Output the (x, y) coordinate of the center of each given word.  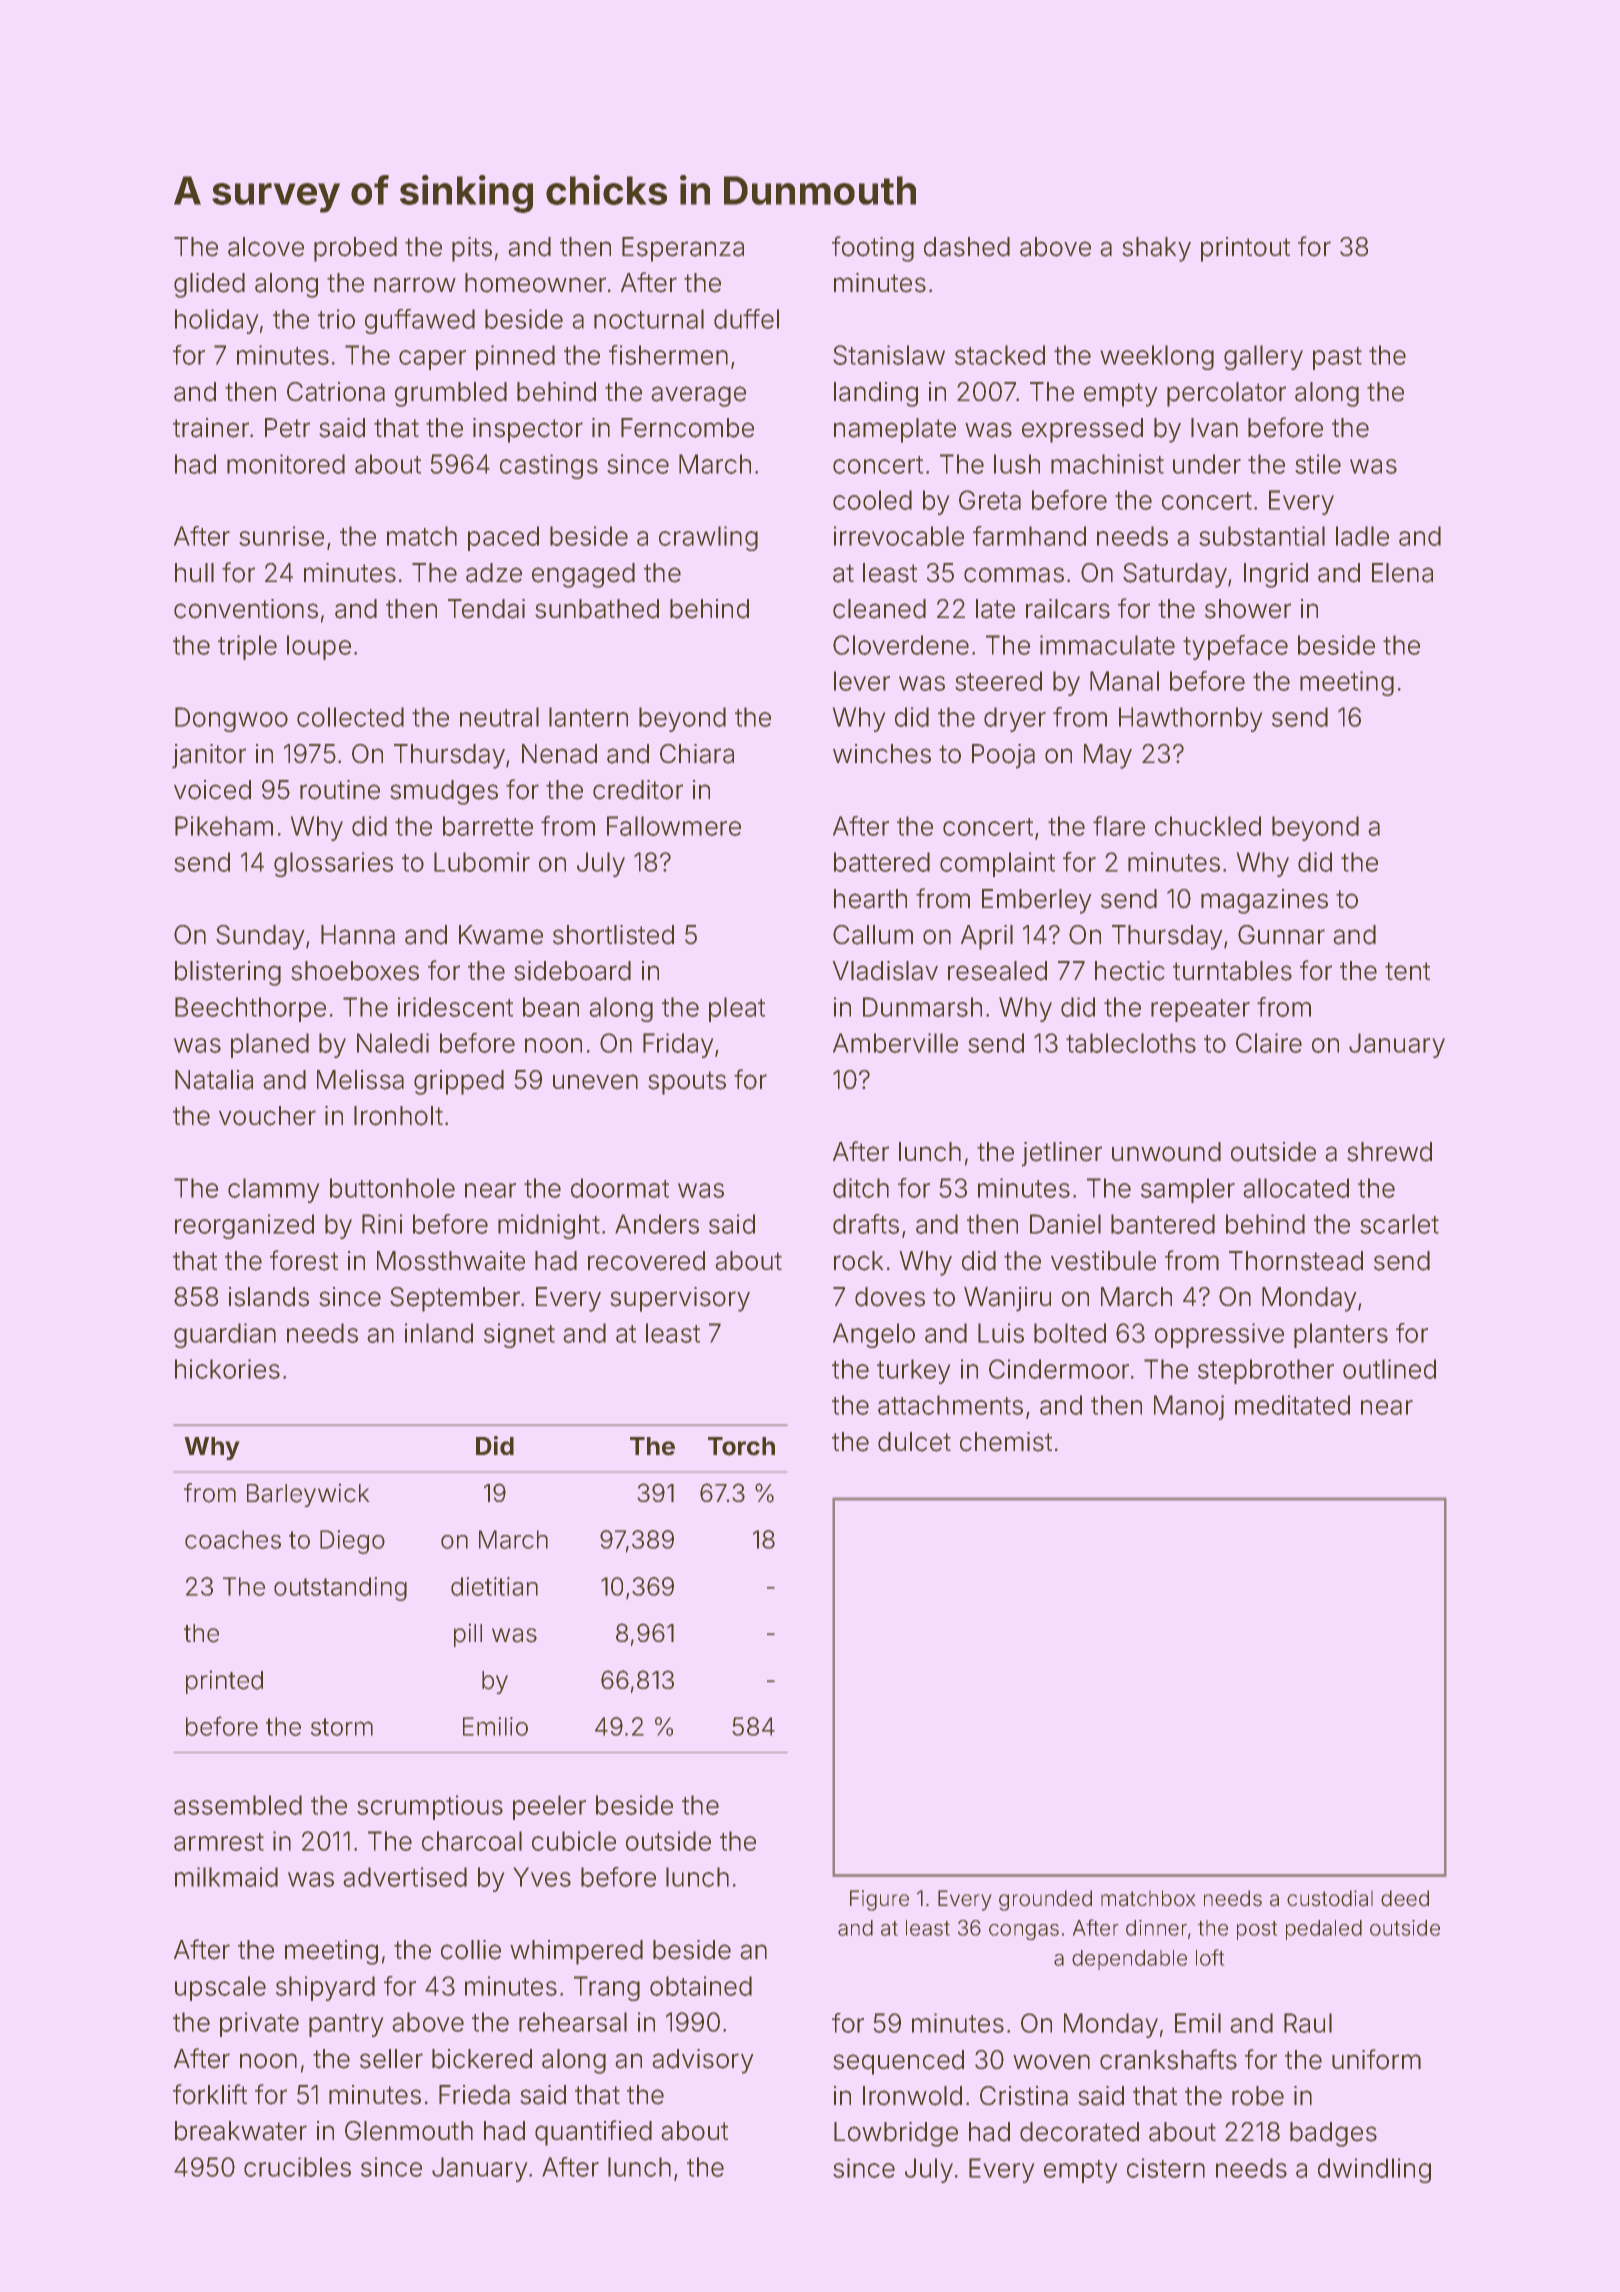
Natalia (214, 1080)
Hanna (358, 935)
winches (882, 754)
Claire (1269, 1043)
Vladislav (885, 971)
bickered (482, 2059)
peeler (549, 1807)
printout (1245, 249)
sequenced (898, 2062)
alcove (266, 247)
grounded (1045, 1900)
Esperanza (683, 249)
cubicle (574, 1841)
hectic (1130, 971)
